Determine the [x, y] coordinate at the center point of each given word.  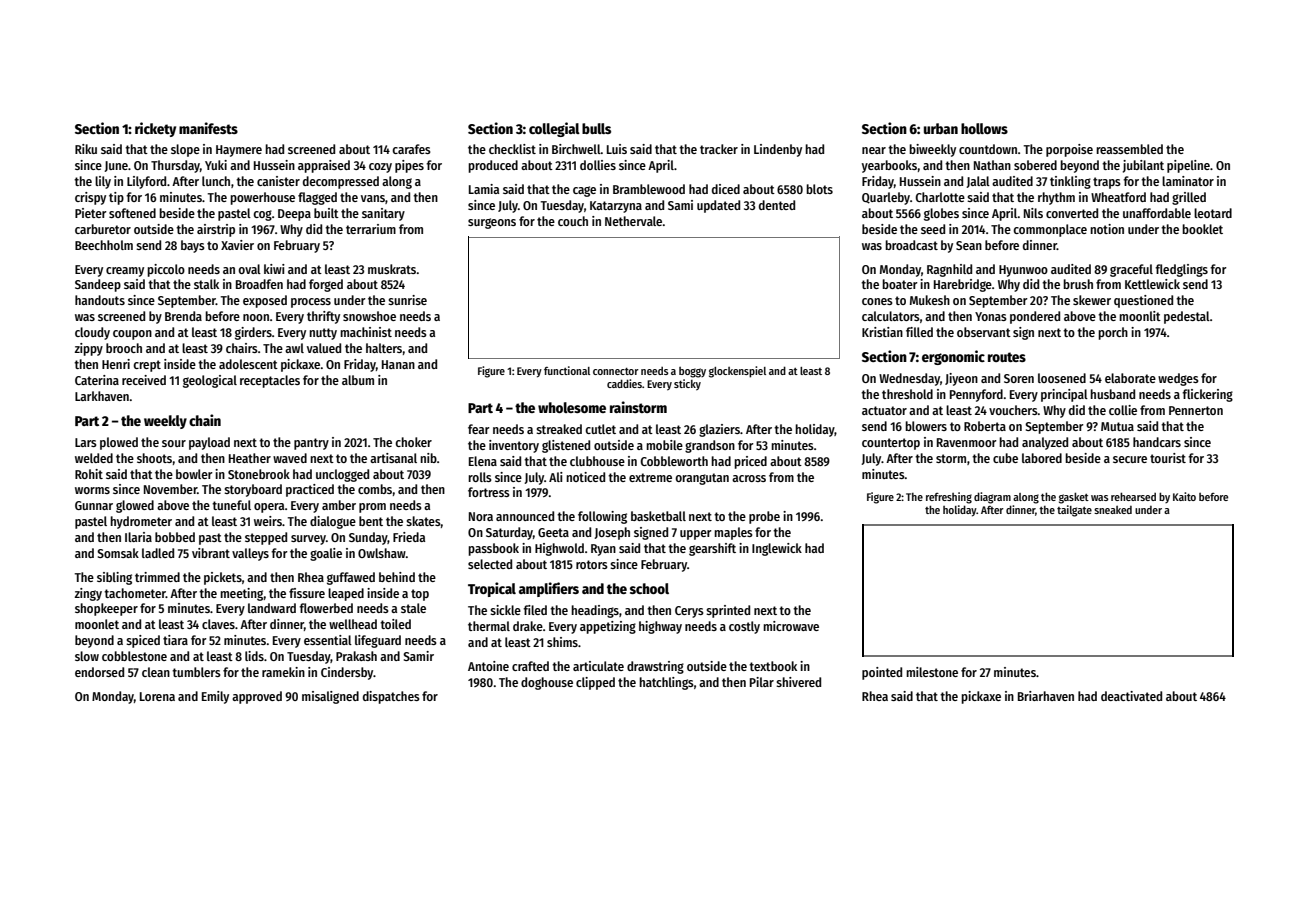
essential [328, 640]
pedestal [1187, 317]
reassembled [1129, 149]
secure [1130, 459]
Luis [617, 149]
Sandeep [98, 285]
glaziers [719, 430]
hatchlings [666, 683]
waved [290, 458]
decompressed [341, 182]
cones [877, 301]
